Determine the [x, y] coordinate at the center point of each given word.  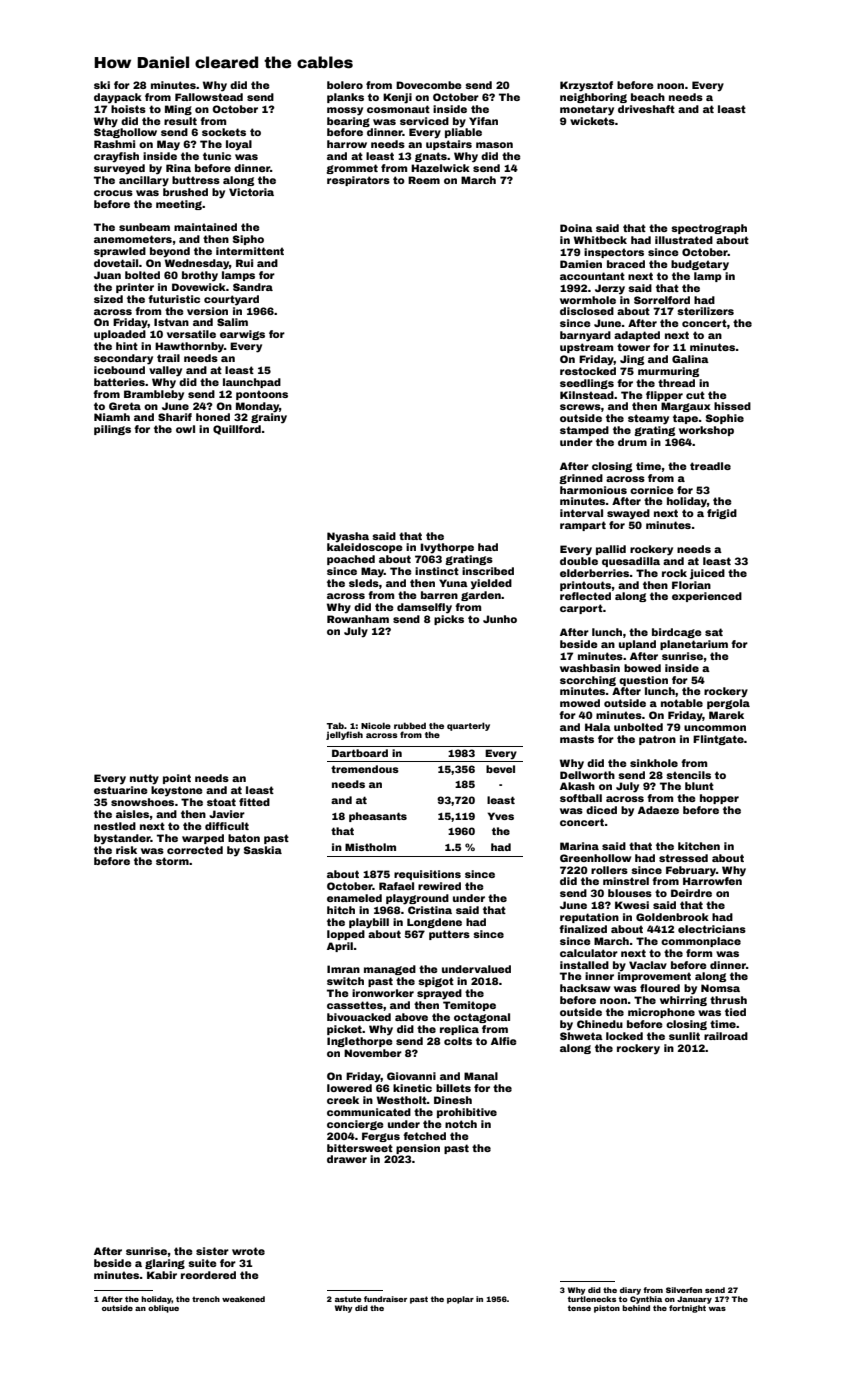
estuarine [121, 790]
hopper [719, 799]
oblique [163, 1309]
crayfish [116, 157]
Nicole [376, 725]
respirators [358, 181]
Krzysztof [586, 86]
